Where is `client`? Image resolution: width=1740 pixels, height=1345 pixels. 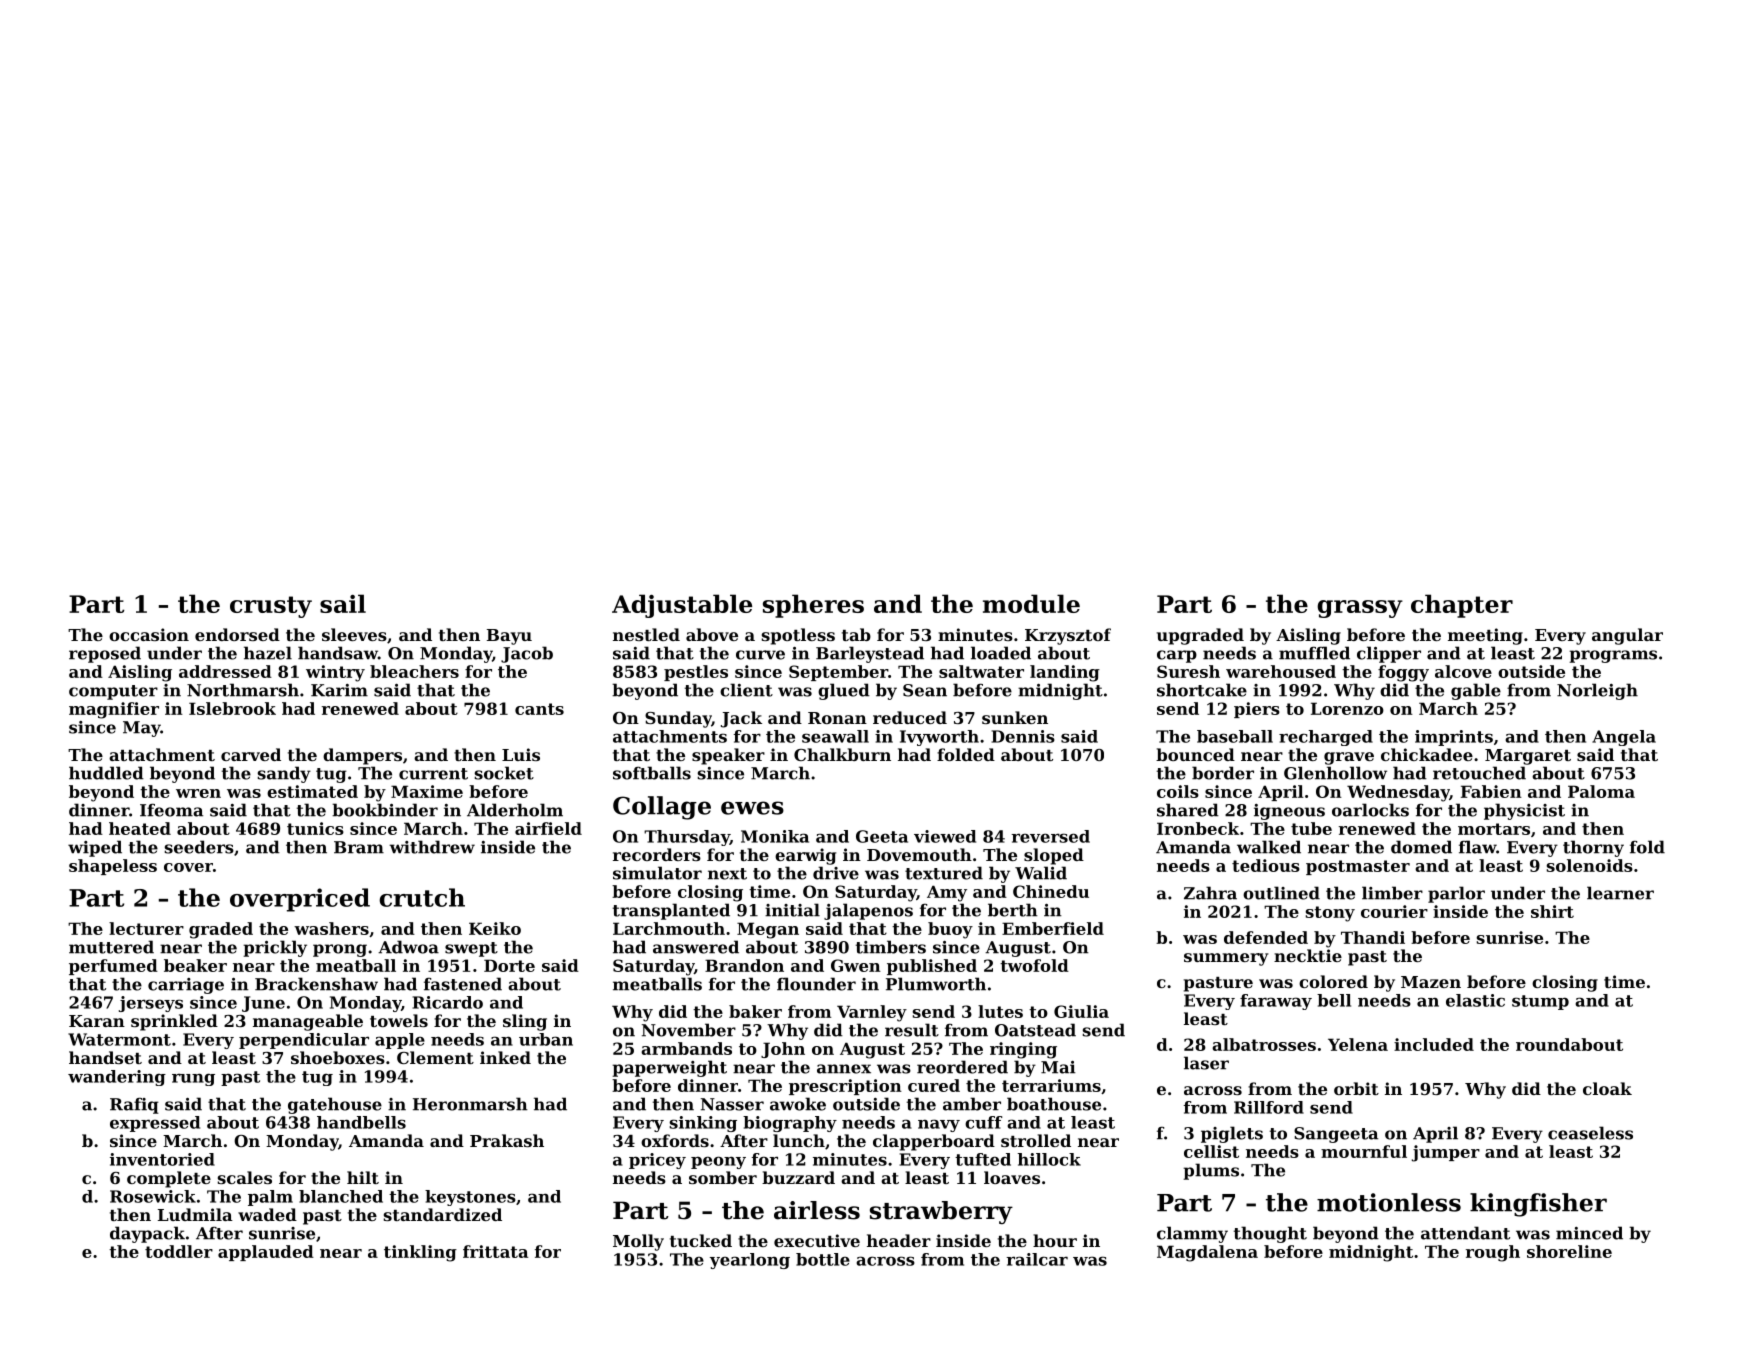
client is located at coordinates (746, 690).
